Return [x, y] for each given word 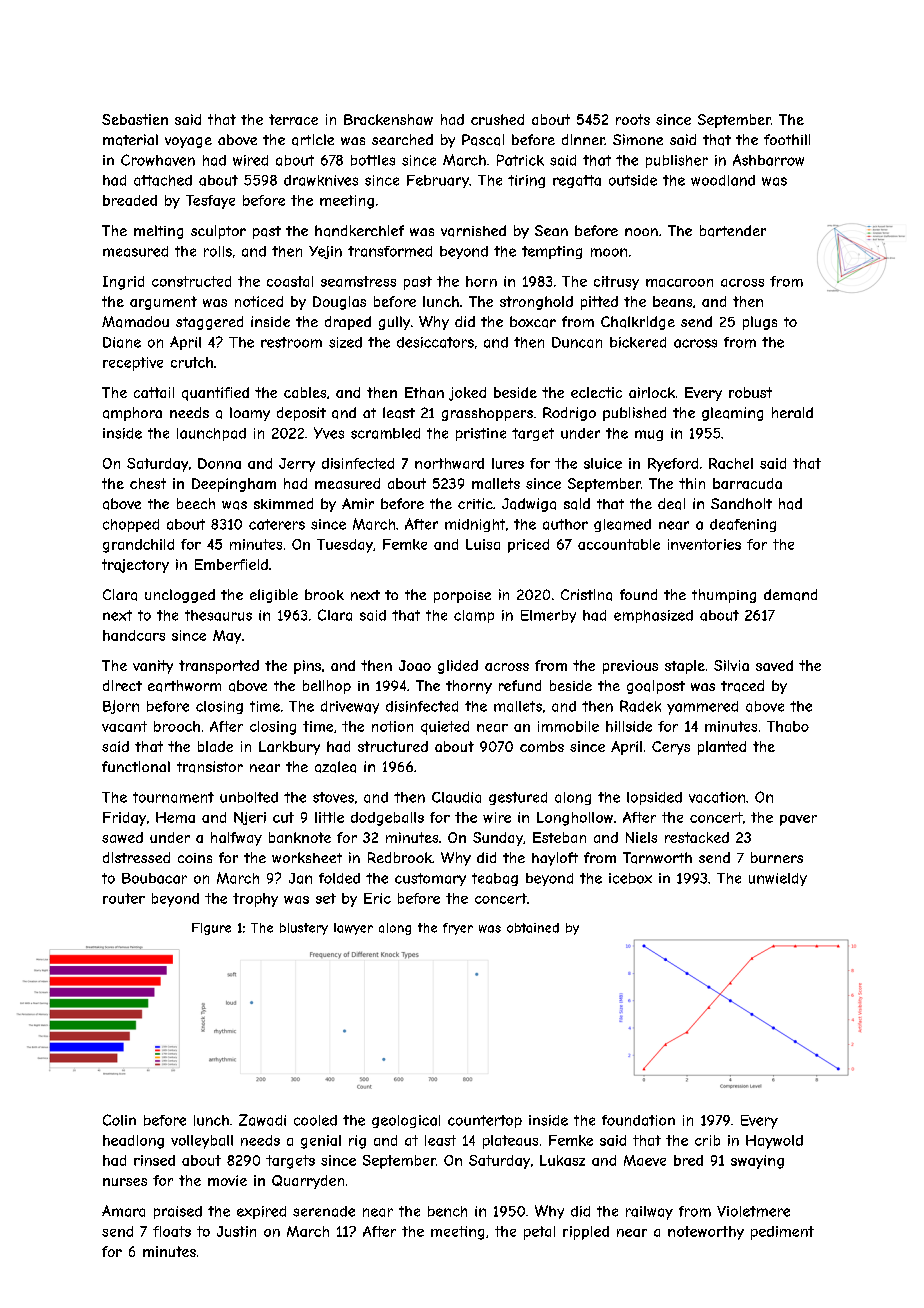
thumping [724, 596]
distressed [136, 857]
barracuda [747, 483]
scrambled [385, 433]
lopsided [654, 798]
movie [227, 1180]
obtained [533, 928]
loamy [250, 414]
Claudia [456, 797]
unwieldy [778, 879]
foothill [787, 139]
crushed [497, 119]
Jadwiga [529, 505]
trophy [255, 900]
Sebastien [135, 119]
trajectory [135, 566]
